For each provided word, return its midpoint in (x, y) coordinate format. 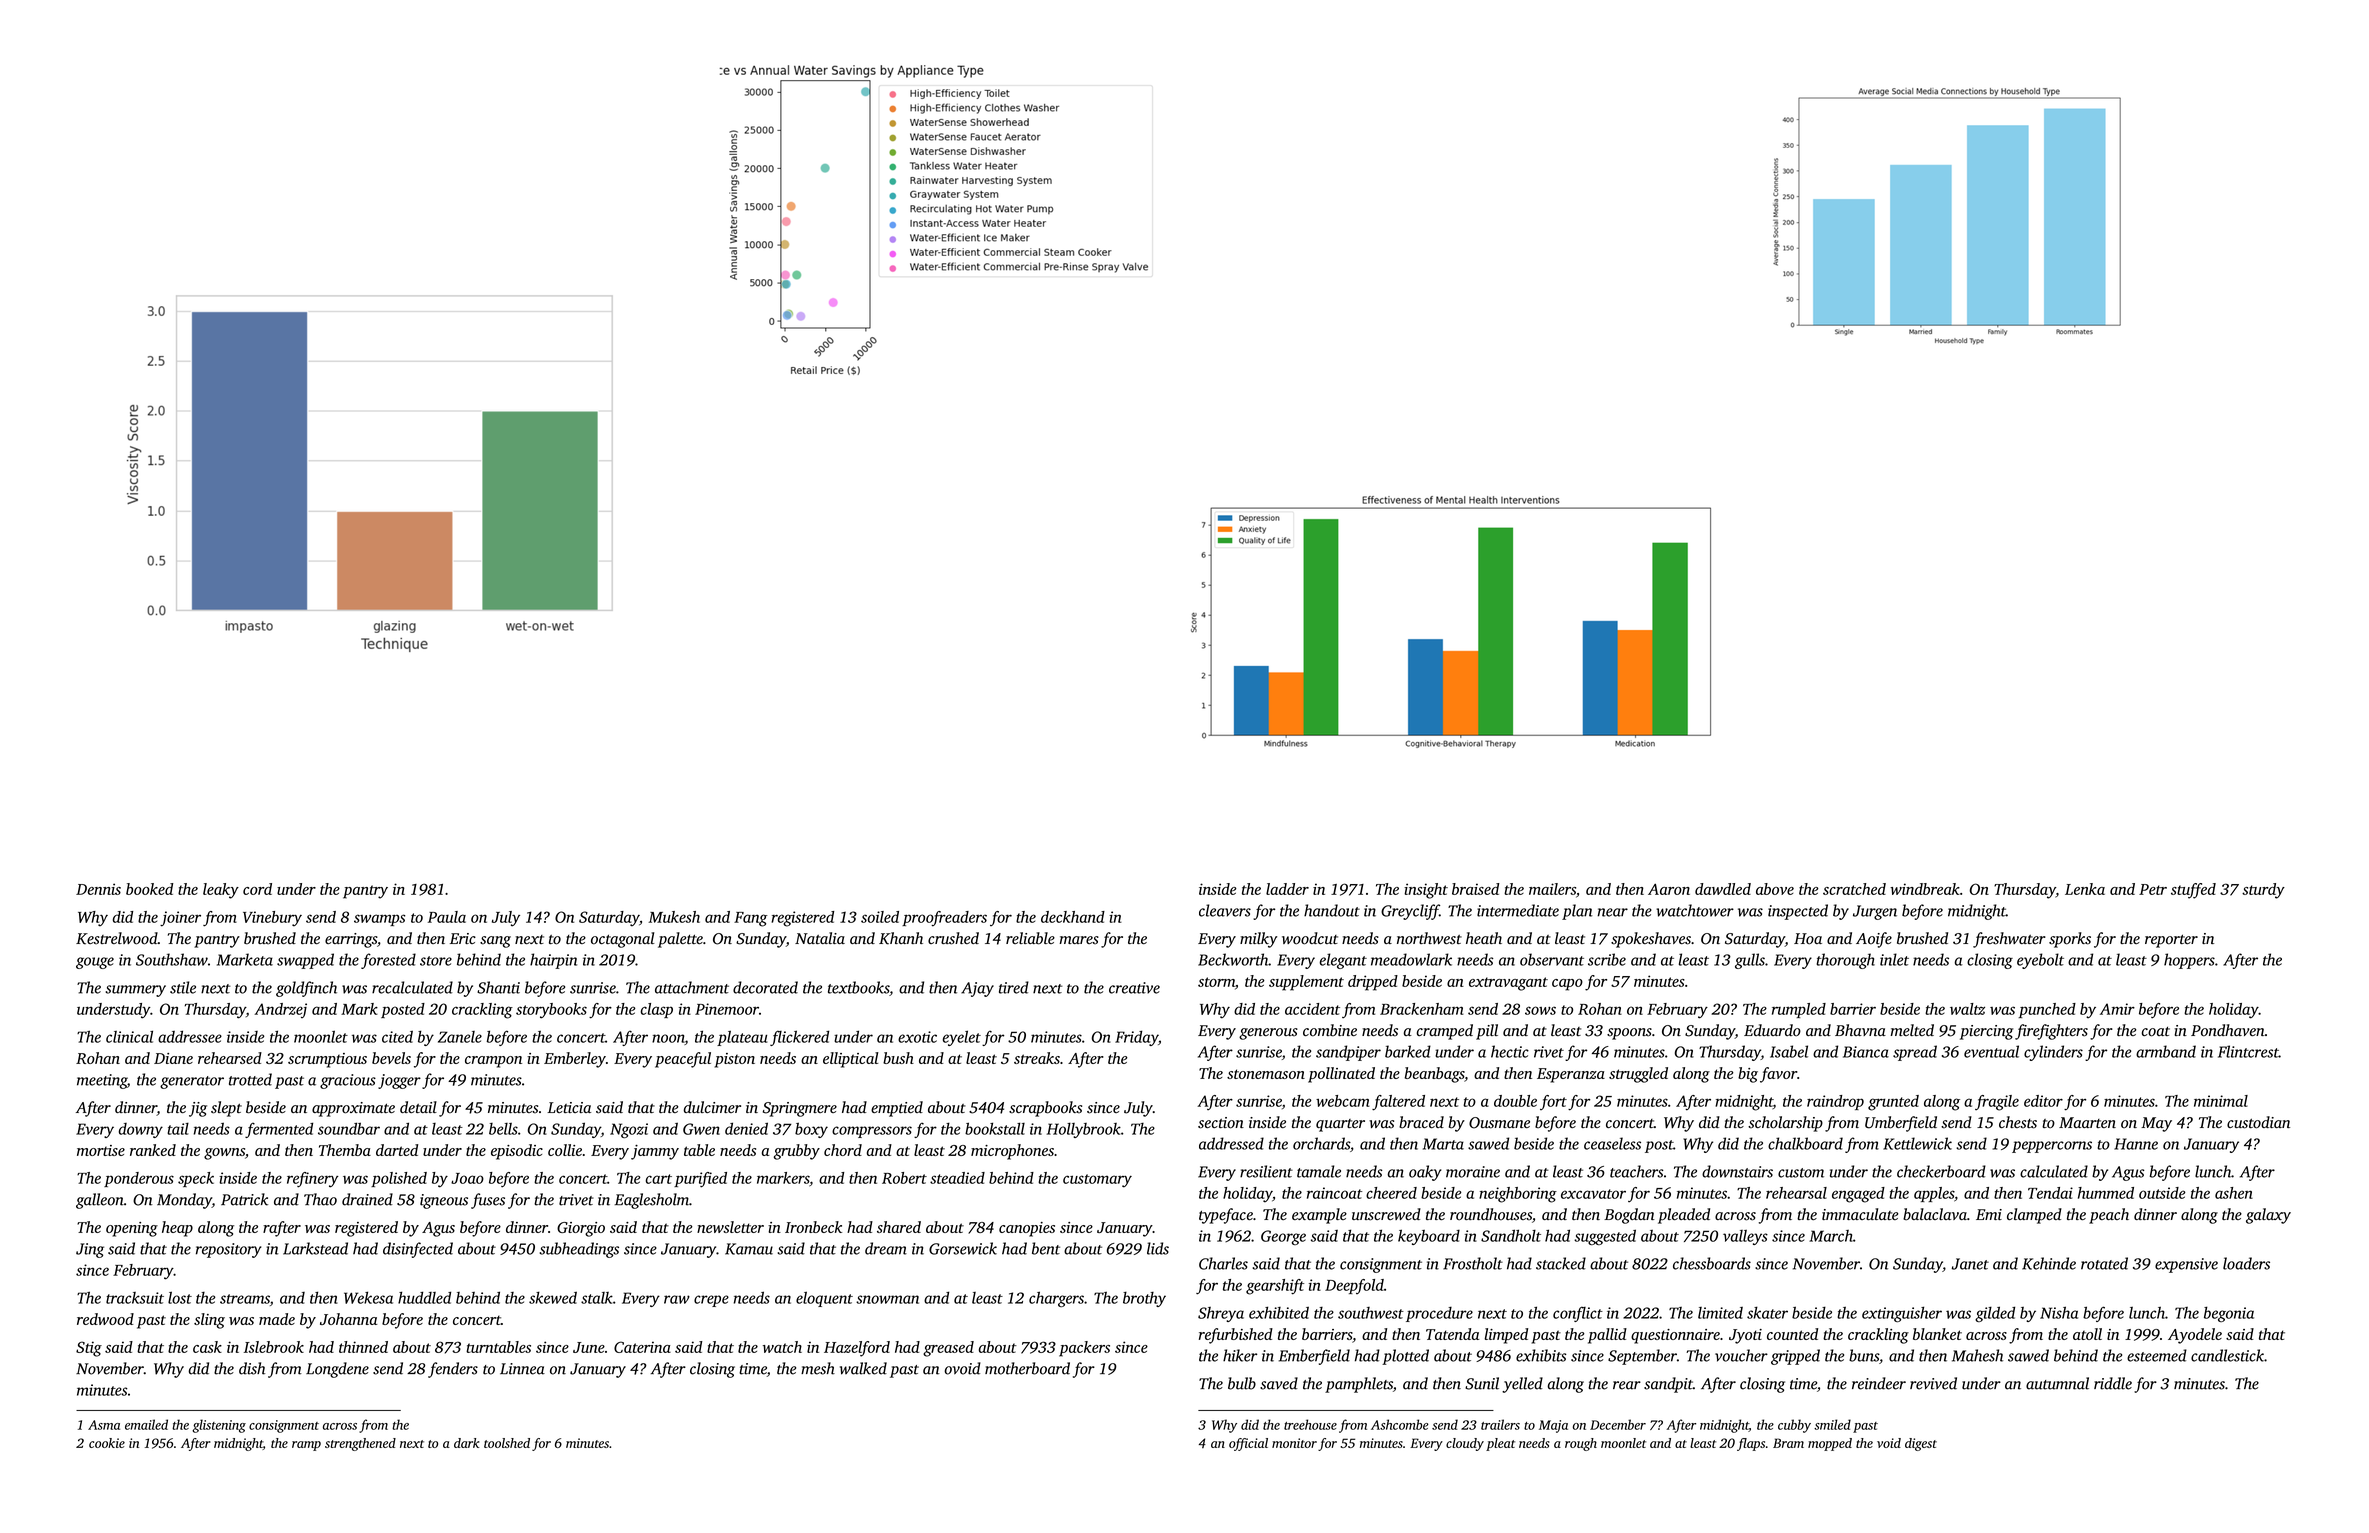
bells (503, 1129)
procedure (1439, 1314)
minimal (2221, 1101)
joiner (180, 919)
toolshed (507, 1443)
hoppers (2189, 961)
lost (180, 1297)
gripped (1795, 1357)
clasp (657, 1010)
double (1515, 1101)
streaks (1037, 1058)
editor (2043, 1101)
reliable (1030, 938)
